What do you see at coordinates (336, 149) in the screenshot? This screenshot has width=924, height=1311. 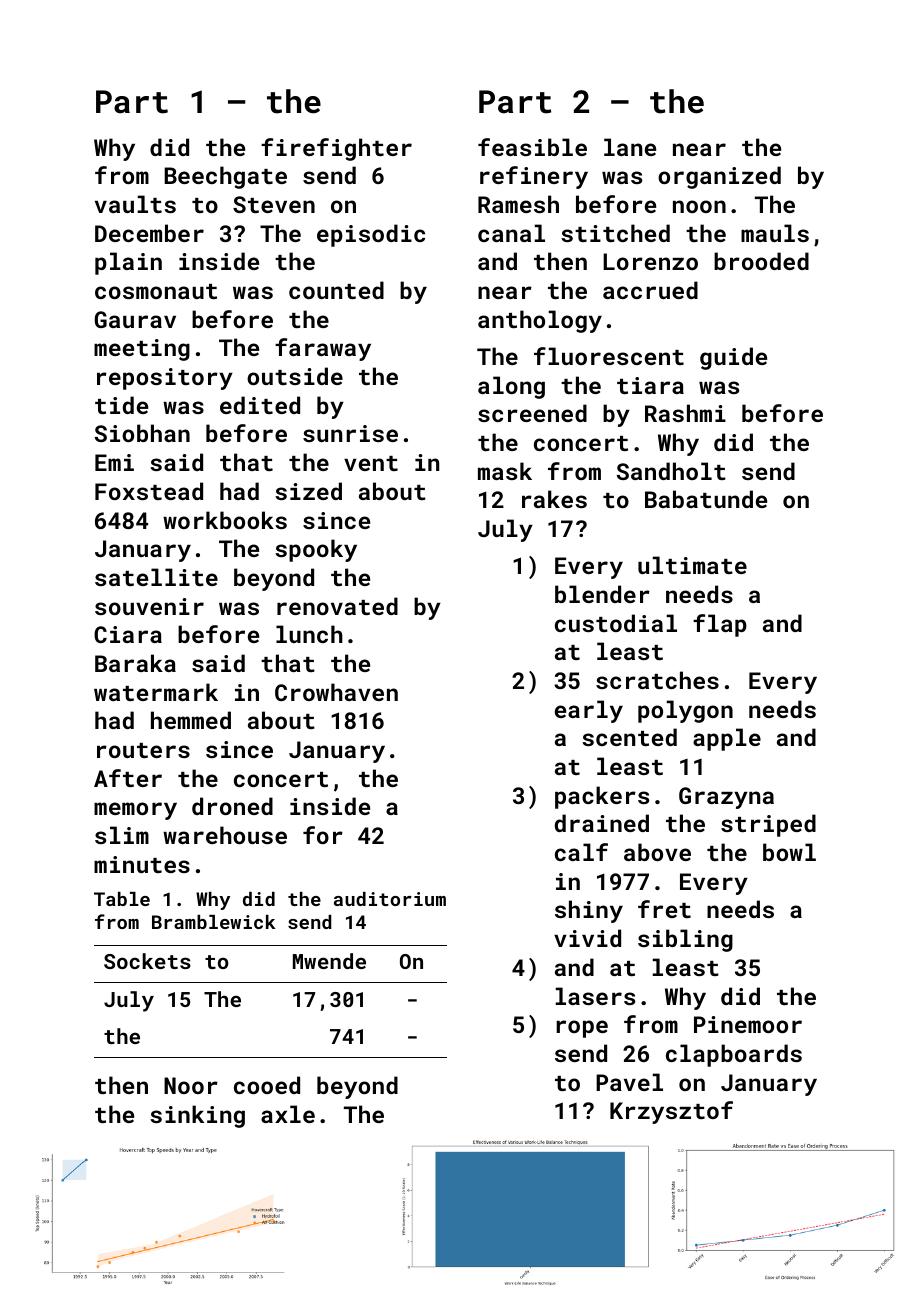 I see `firefighter` at bounding box center [336, 149].
